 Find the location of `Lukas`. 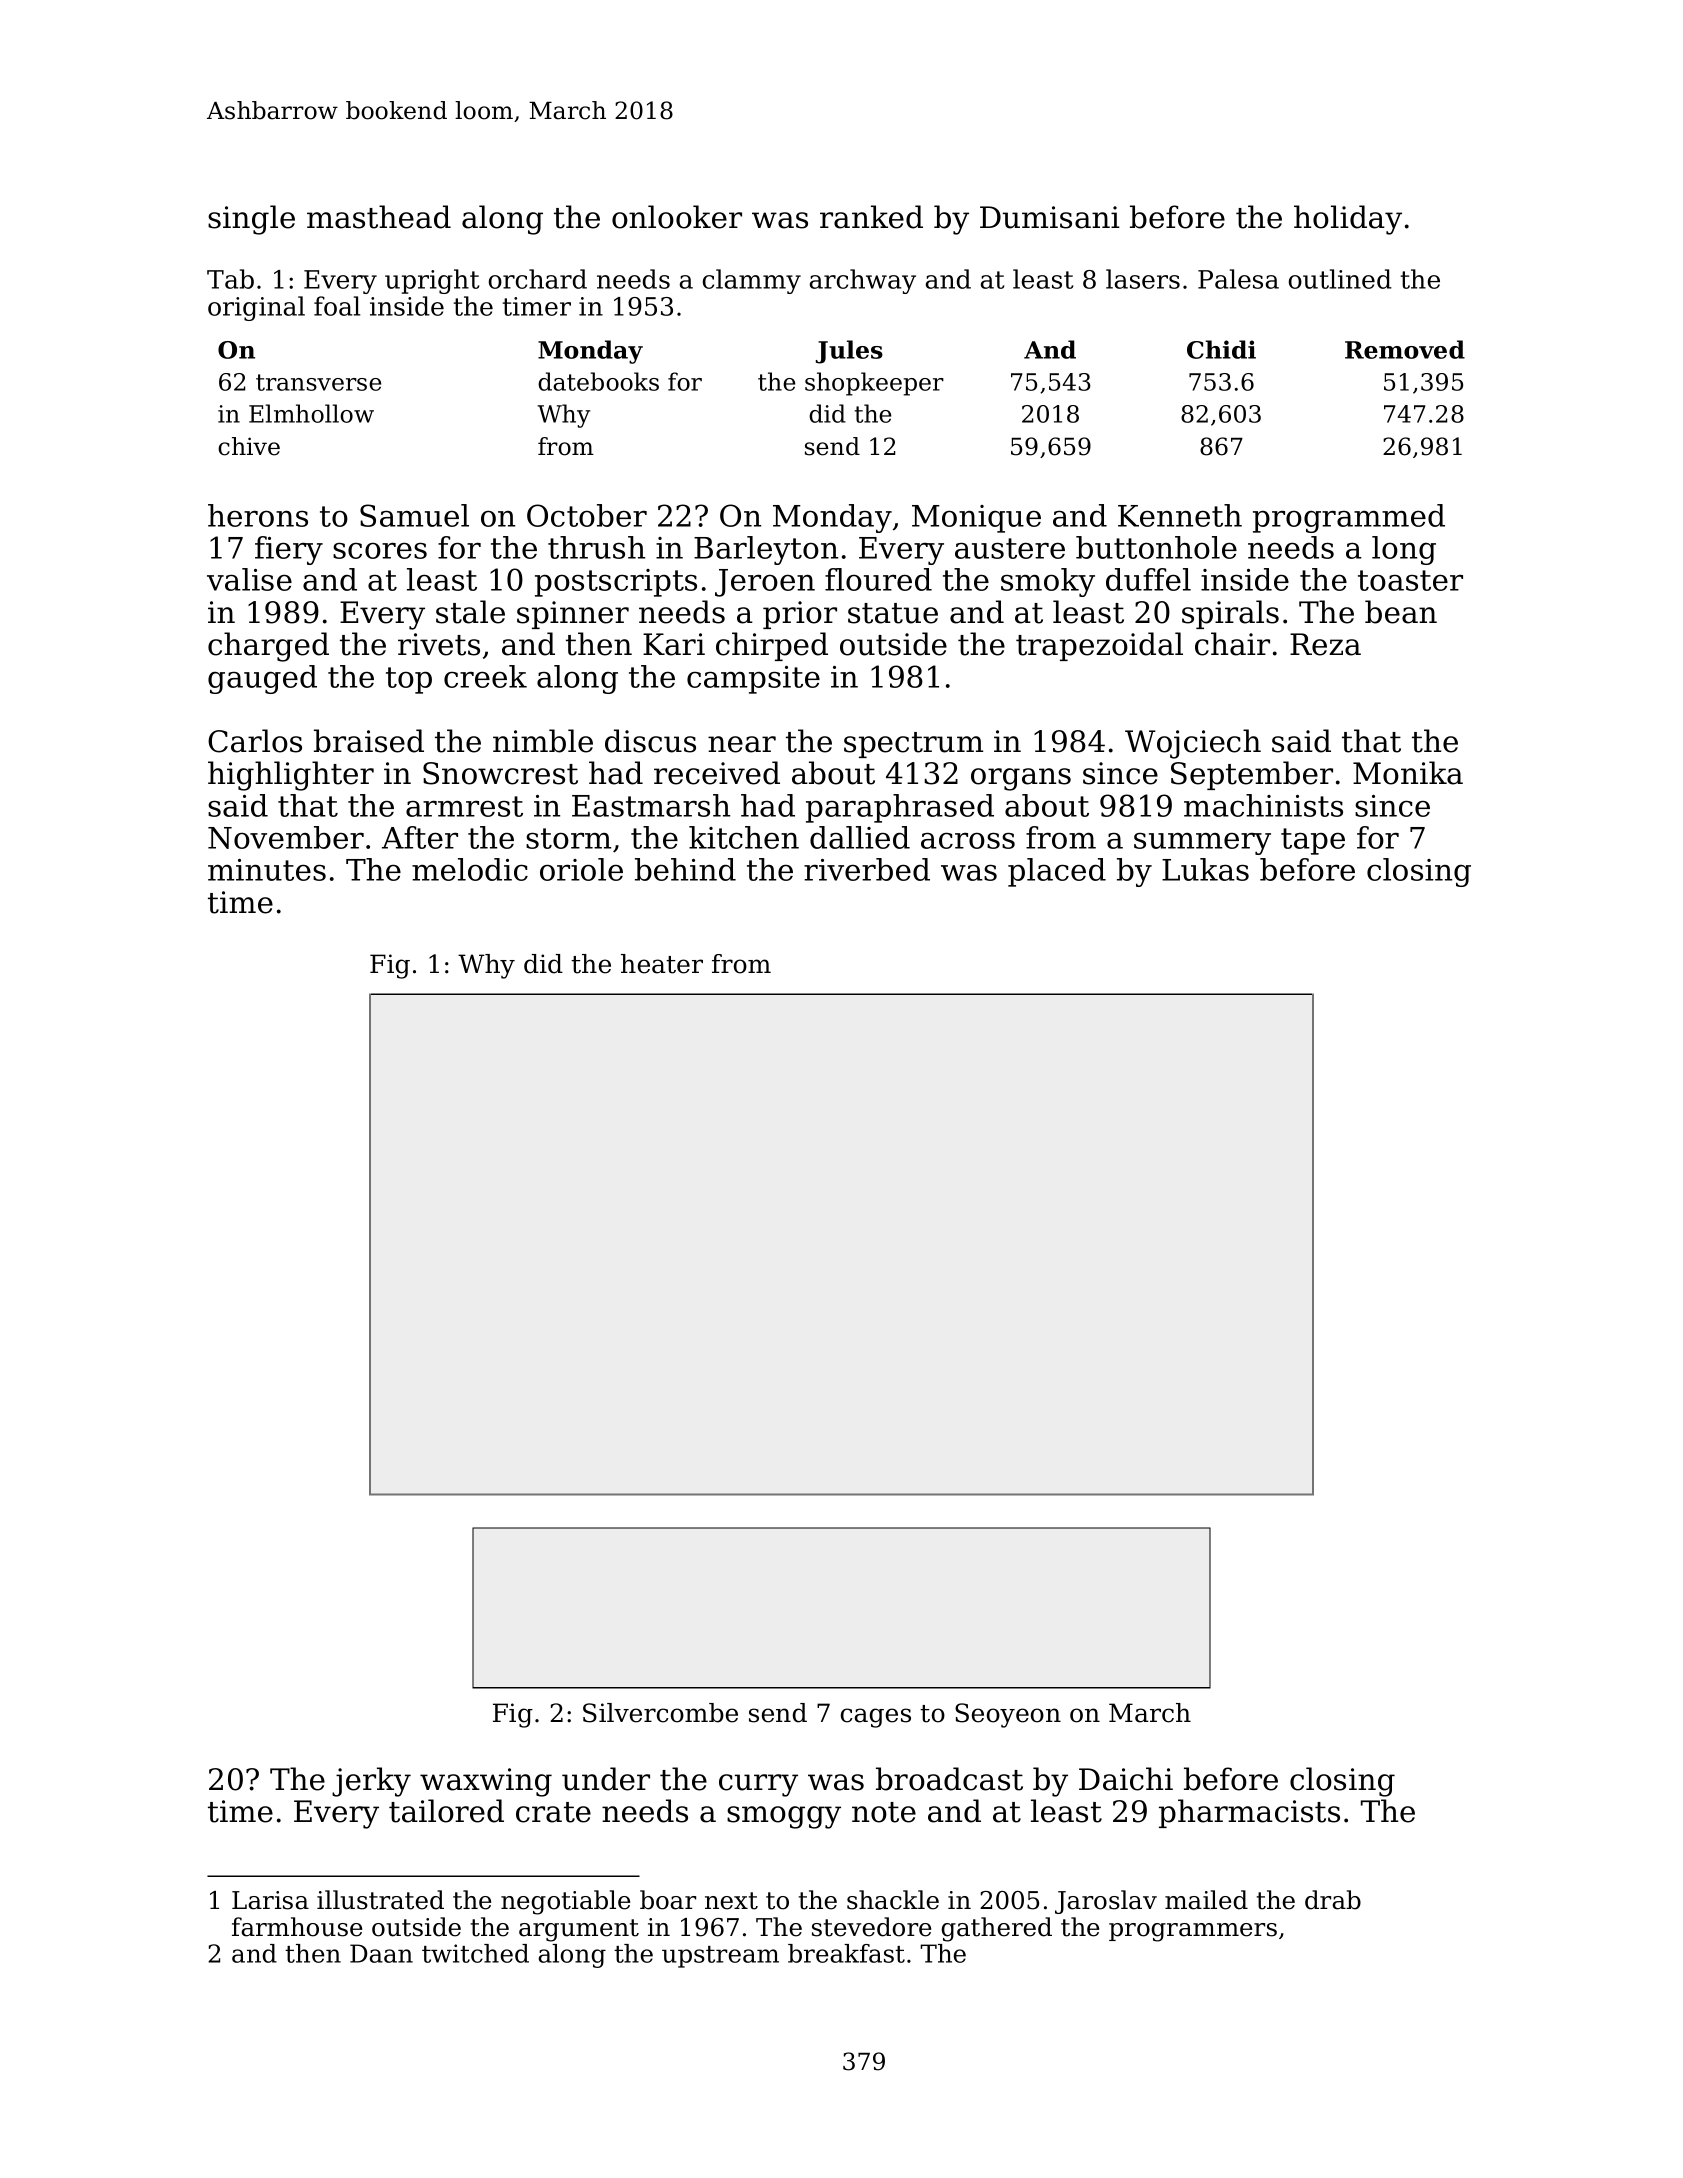

Lukas is located at coordinates (1205, 869).
